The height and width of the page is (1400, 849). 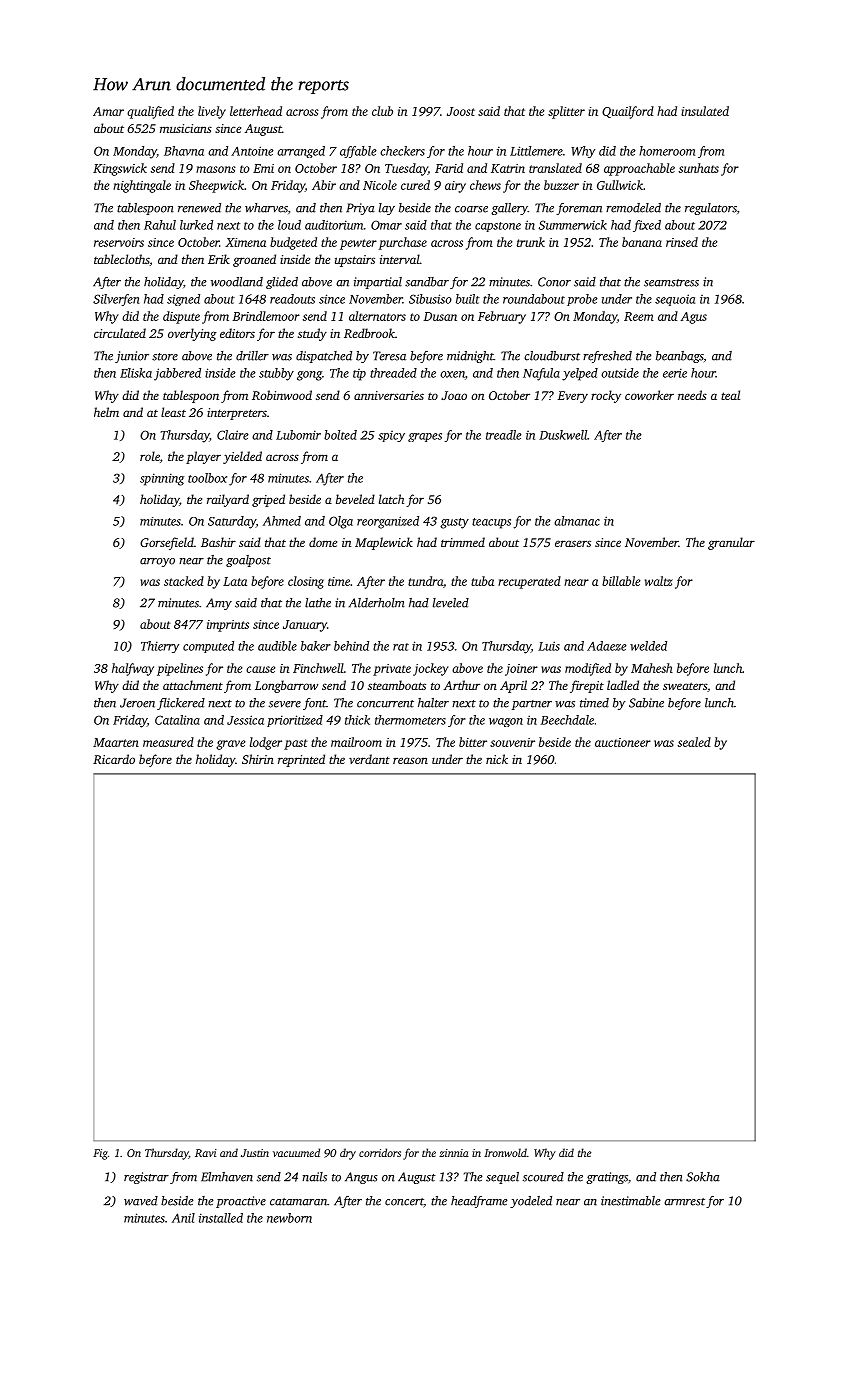 I want to click on splitter, so click(x=566, y=112).
